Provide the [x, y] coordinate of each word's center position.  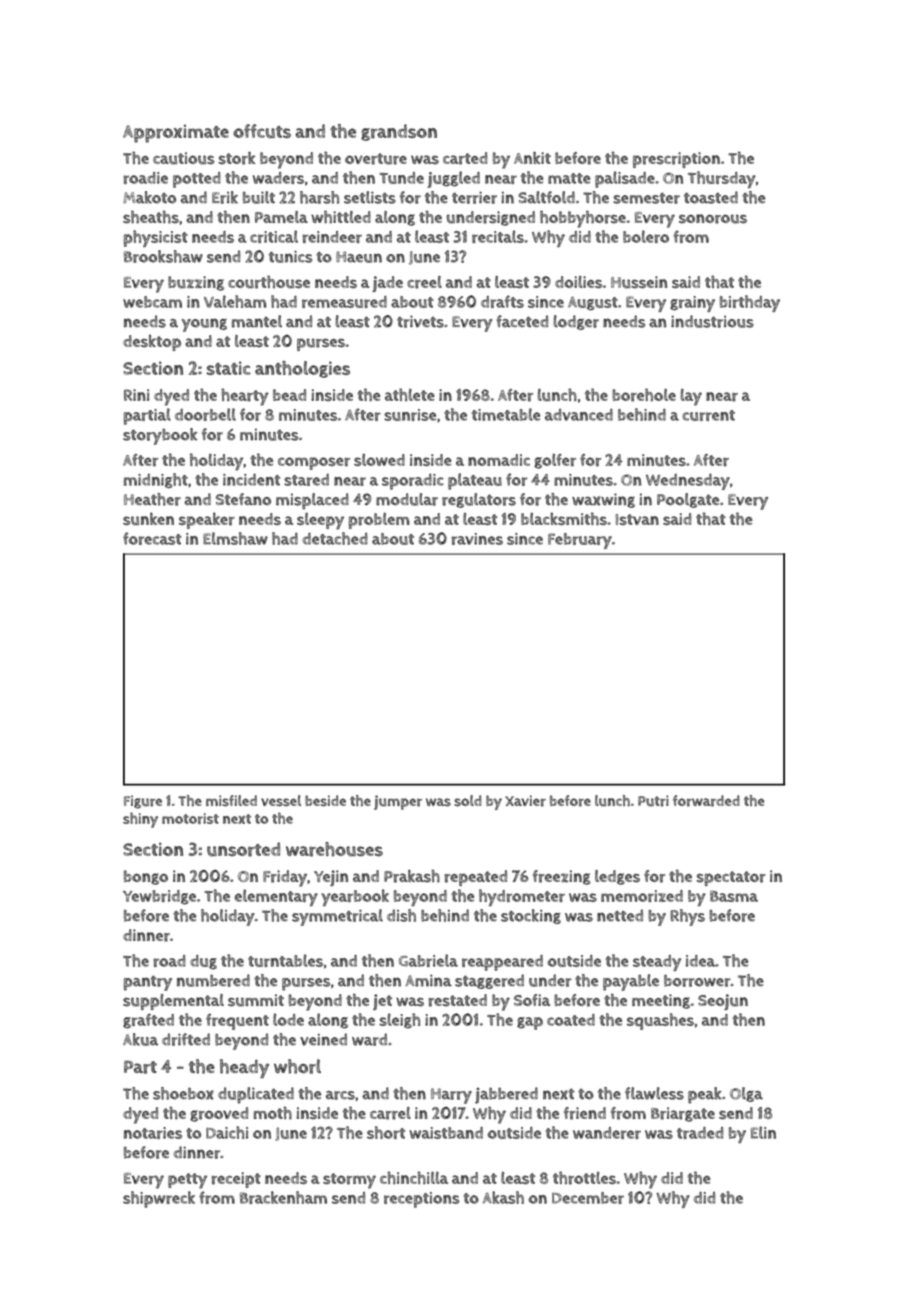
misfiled [231, 800]
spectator [731, 878]
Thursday [722, 179]
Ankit [532, 157]
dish [401, 915]
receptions [422, 1200]
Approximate [176, 133]
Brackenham [283, 1197]
